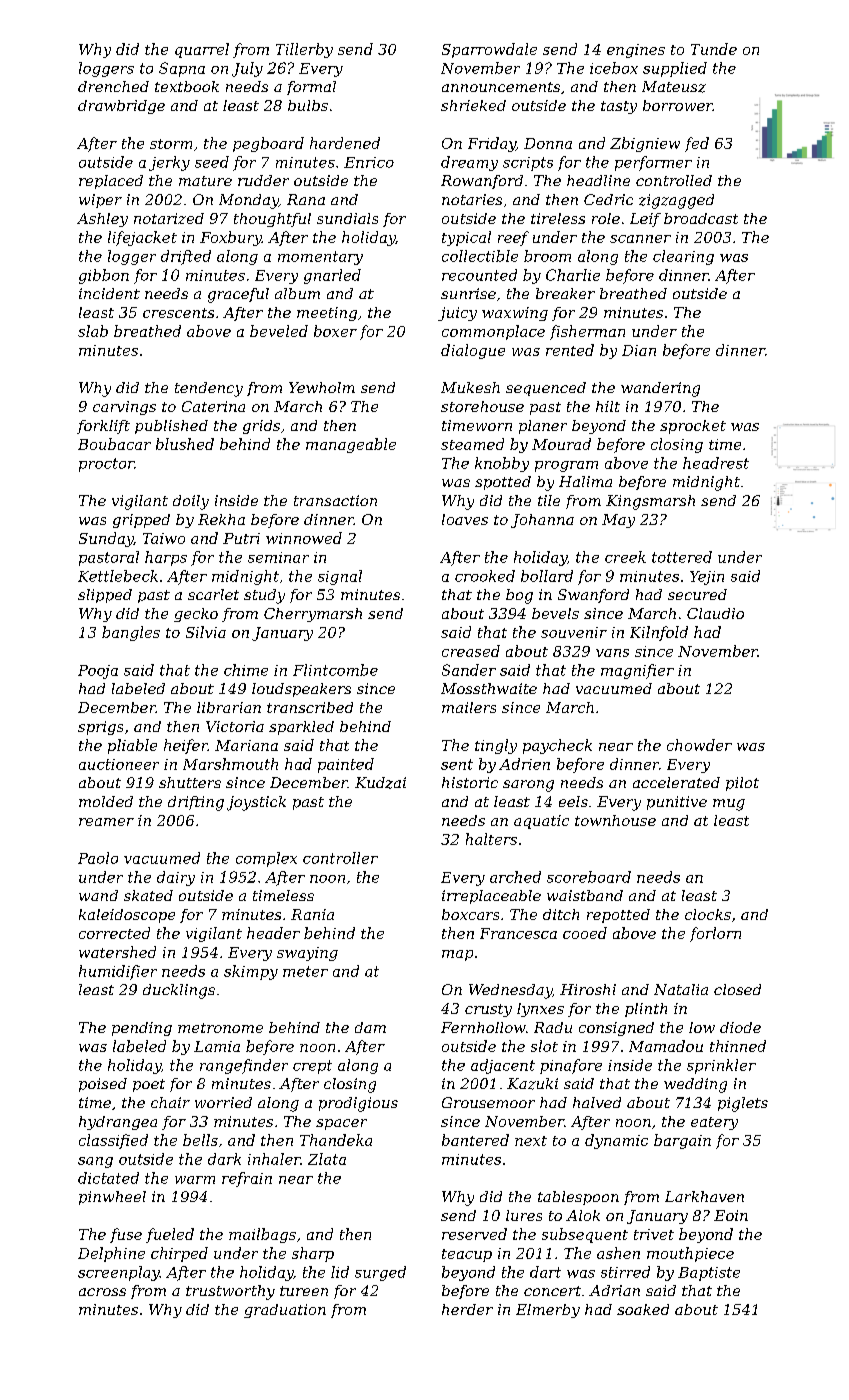 This screenshot has height=1400, width=849. I want to click on graceful, so click(238, 295).
